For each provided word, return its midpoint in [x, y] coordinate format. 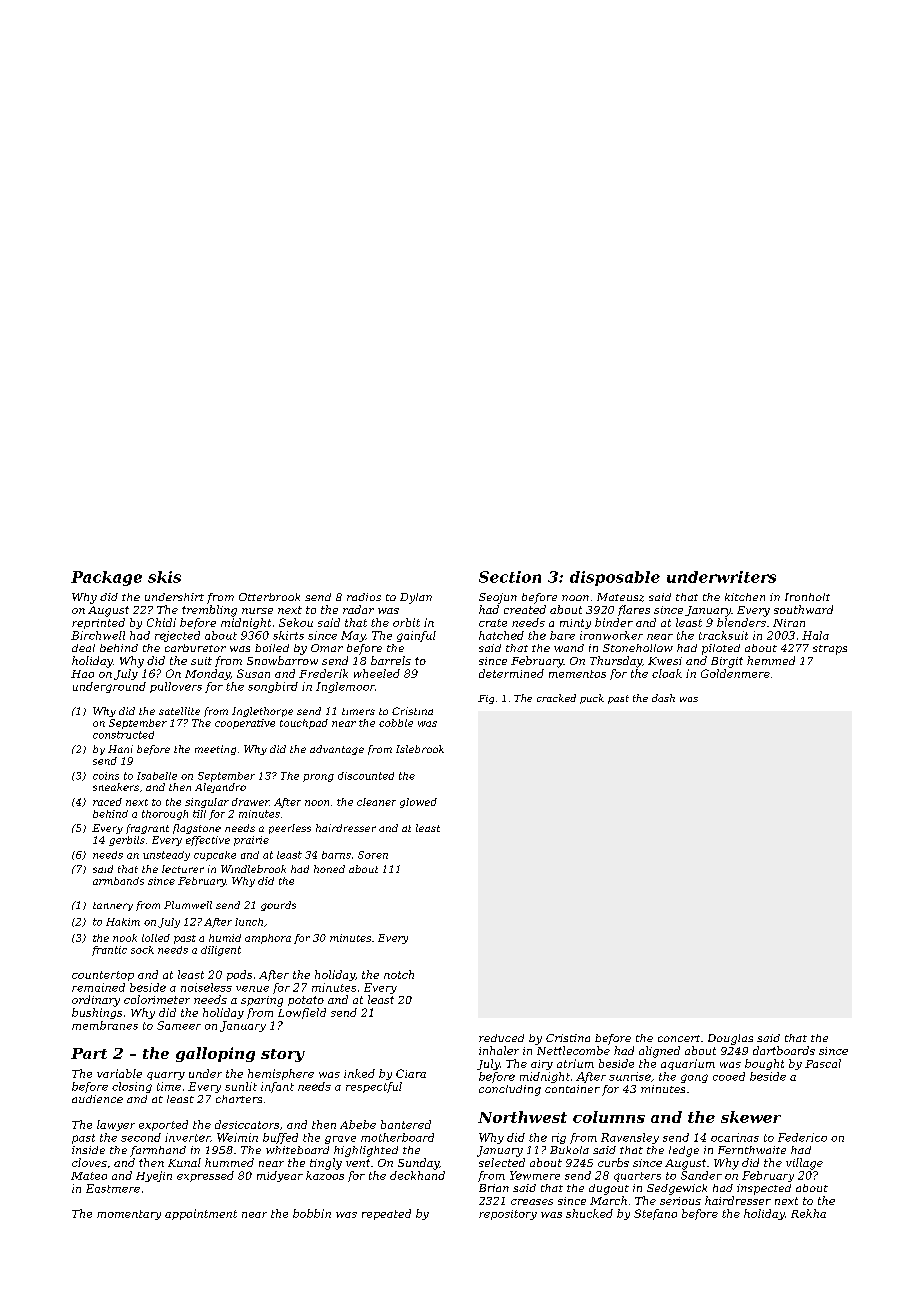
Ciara [411, 1073]
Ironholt [807, 597]
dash [663, 698]
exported [163, 1125]
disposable [615, 578]
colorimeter [157, 999]
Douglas [730, 1039]
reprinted [98, 623]
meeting [215, 750]
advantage [337, 750]
